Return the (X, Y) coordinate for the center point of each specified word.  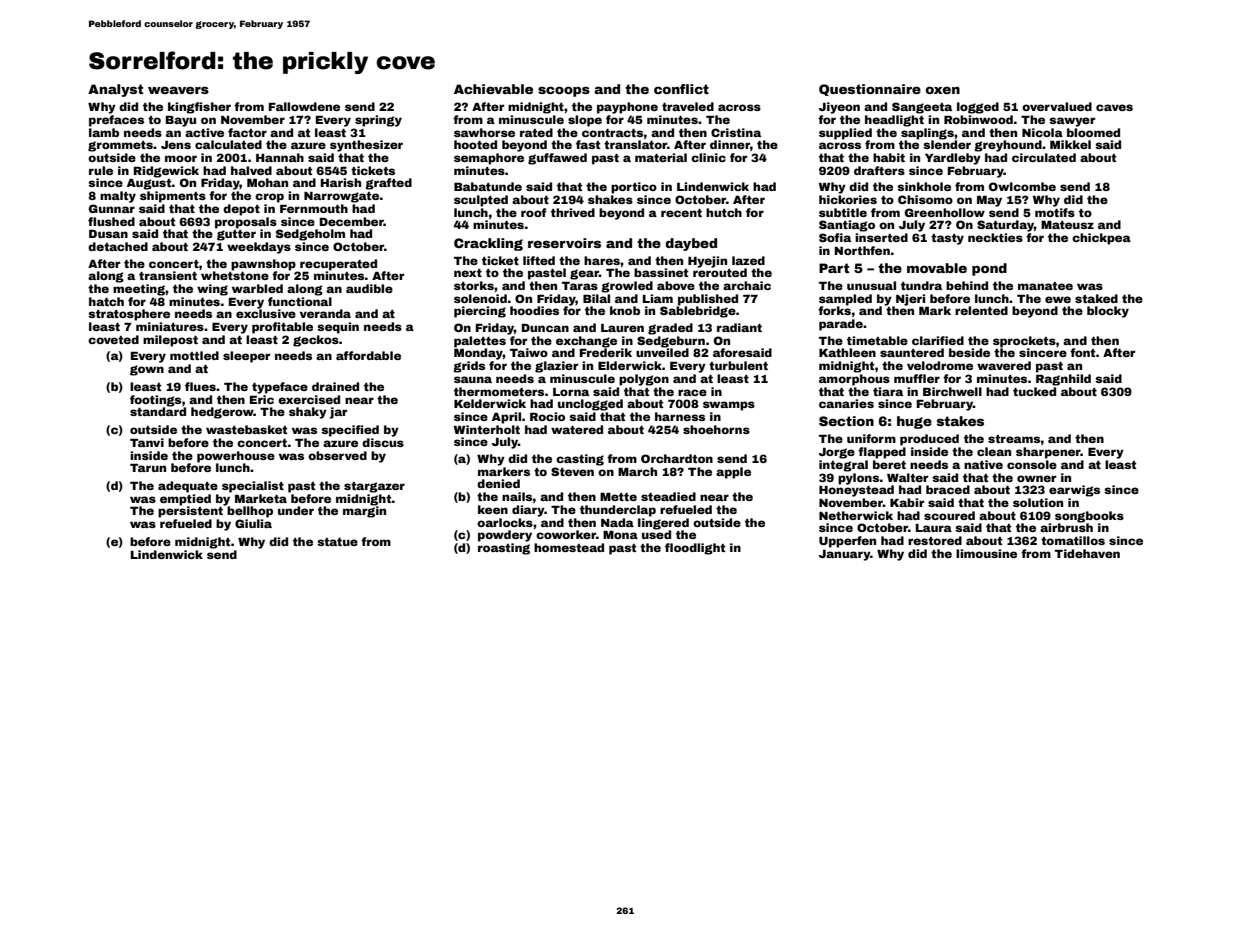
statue (337, 542)
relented (981, 310)
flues (200, 386)
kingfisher (199, 108)
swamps (729, 406)
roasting (504, 549)
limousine (986, 553)
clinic (708, 157)
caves (1114, 107)
